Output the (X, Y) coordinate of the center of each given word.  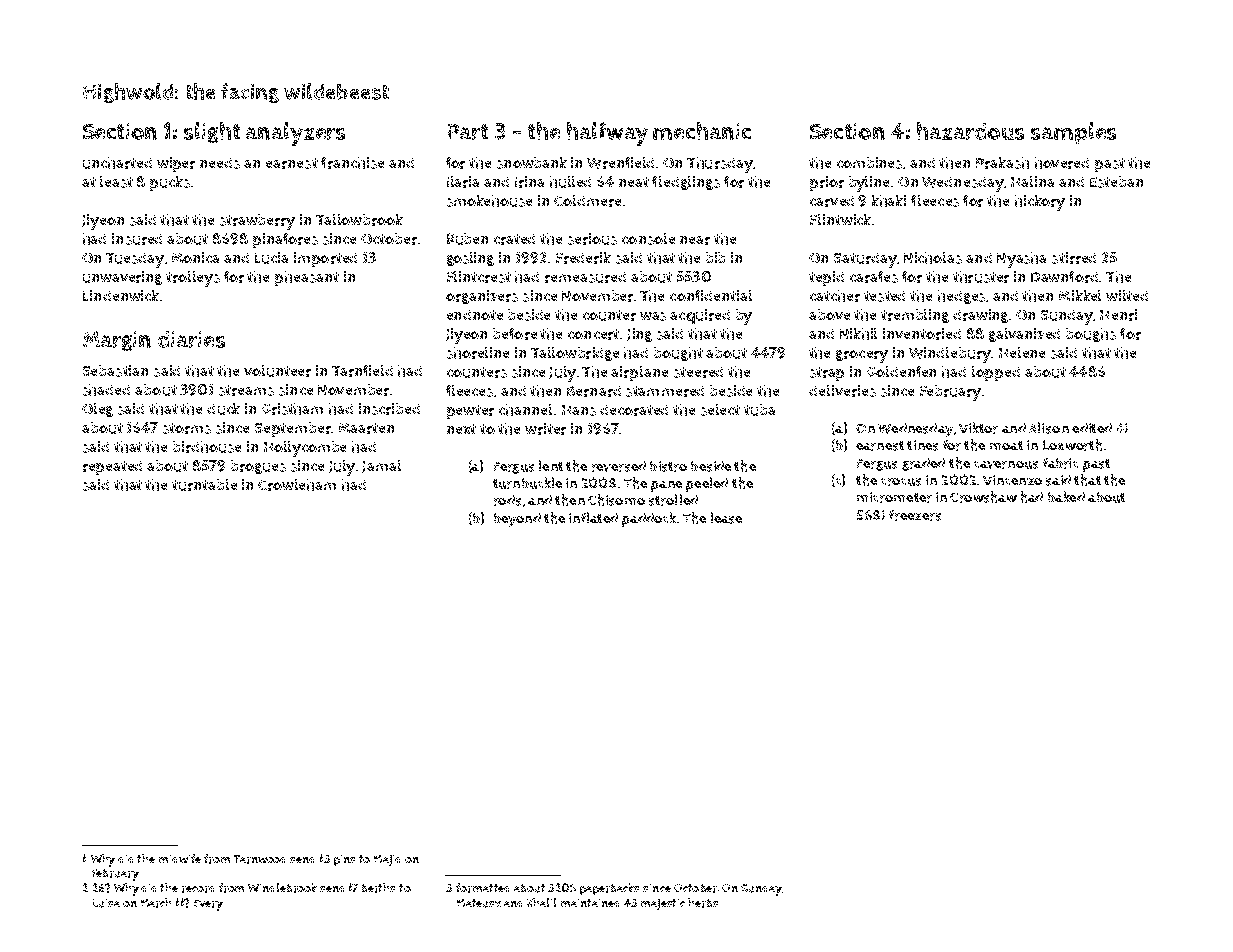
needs (220, 163)
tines (922, 445)
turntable (204, 485)
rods (507, 500)
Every (208, 905)
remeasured (585, 277)
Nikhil (858, 334)
